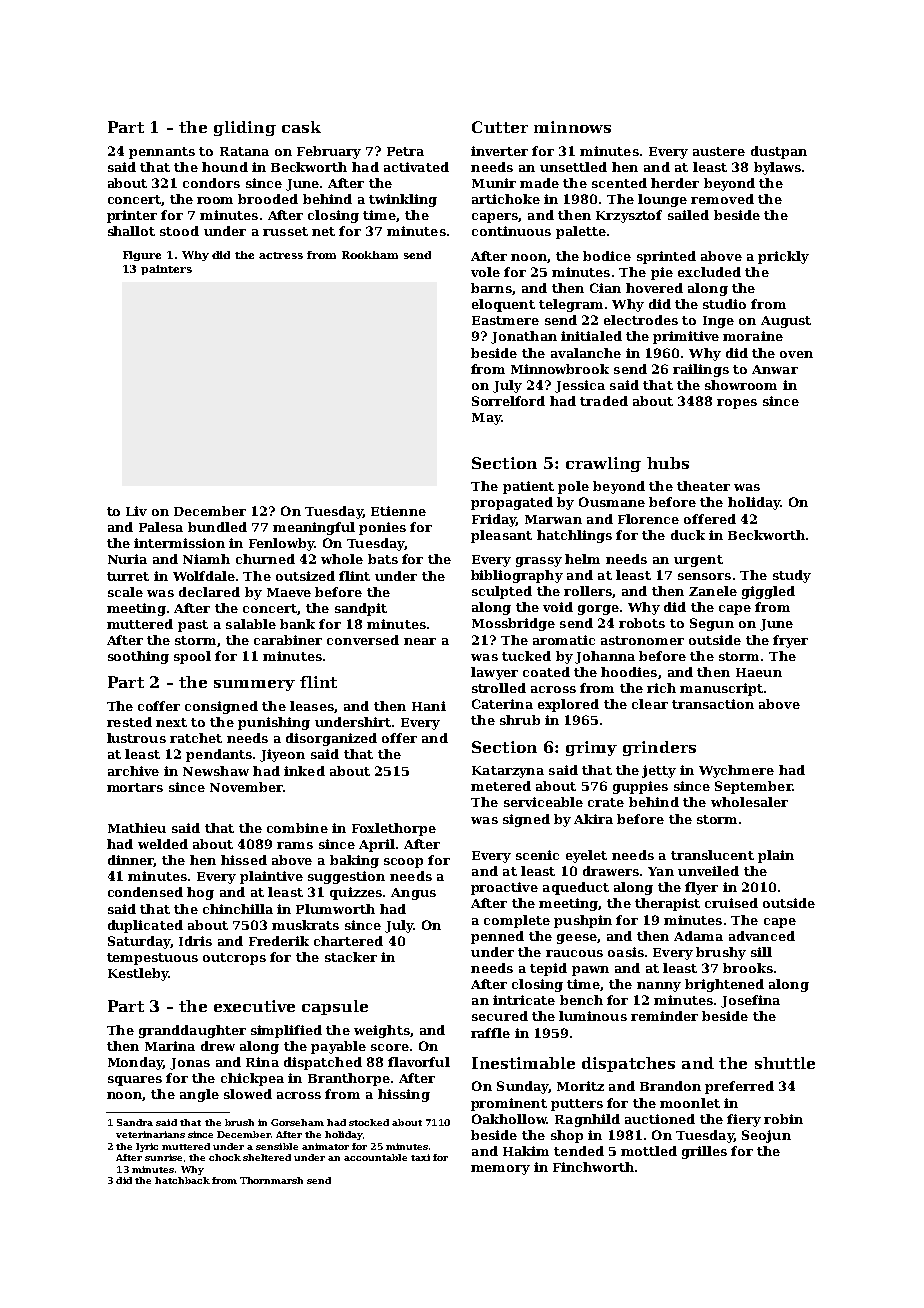 The image size is (924, 1308). What do you see at coordinates (370, 255) in the screenshot?
I see `Rookham` at bounding box center [370, 255].
